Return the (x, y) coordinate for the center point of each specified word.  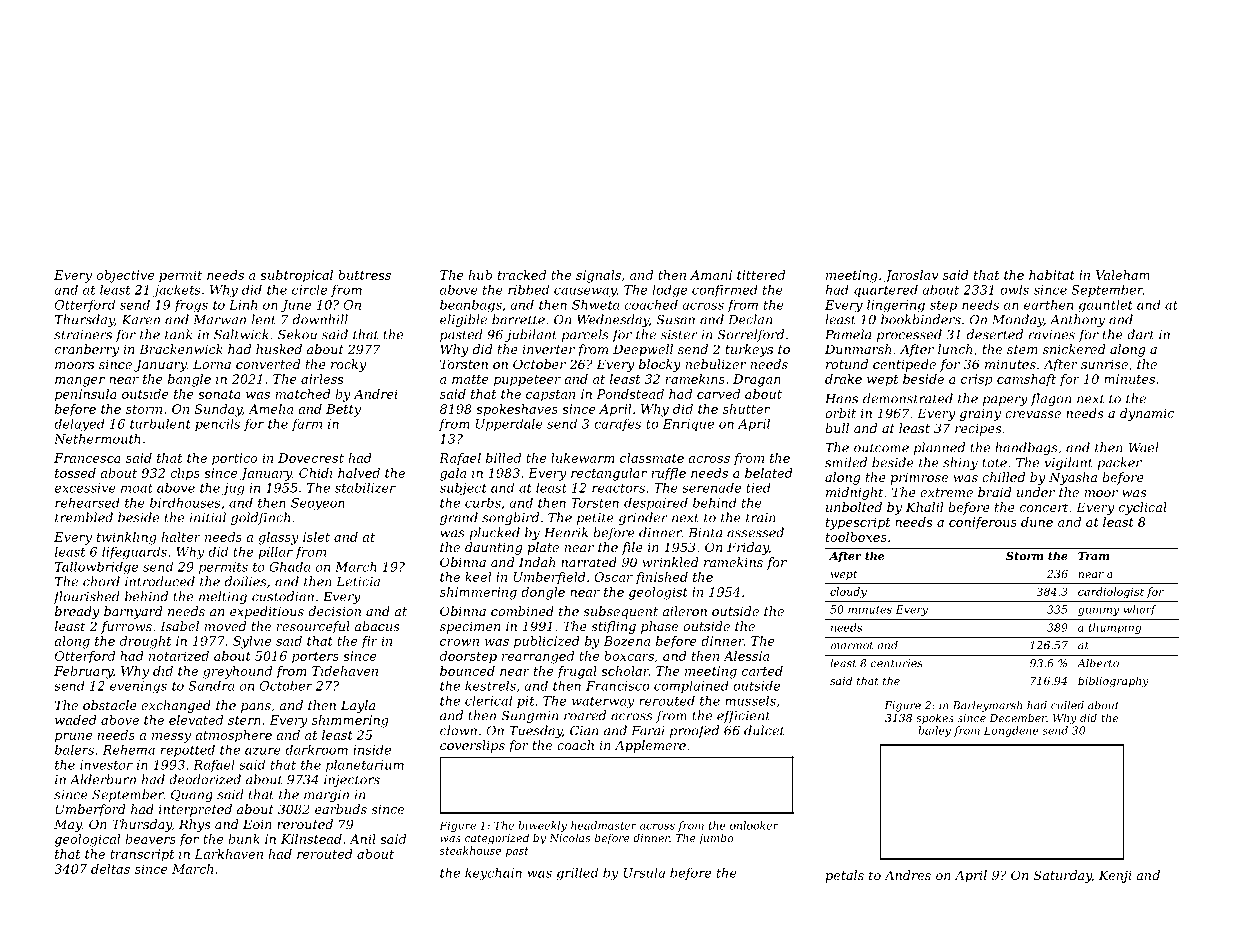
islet (316, 537)
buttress (364, 275)
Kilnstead (311, 839)
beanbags (471, 305)
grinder (643, 518)
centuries (897, 663)
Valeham (1123, 275)
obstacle (110, 705)
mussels (750, 700)
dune (1037, 522)
